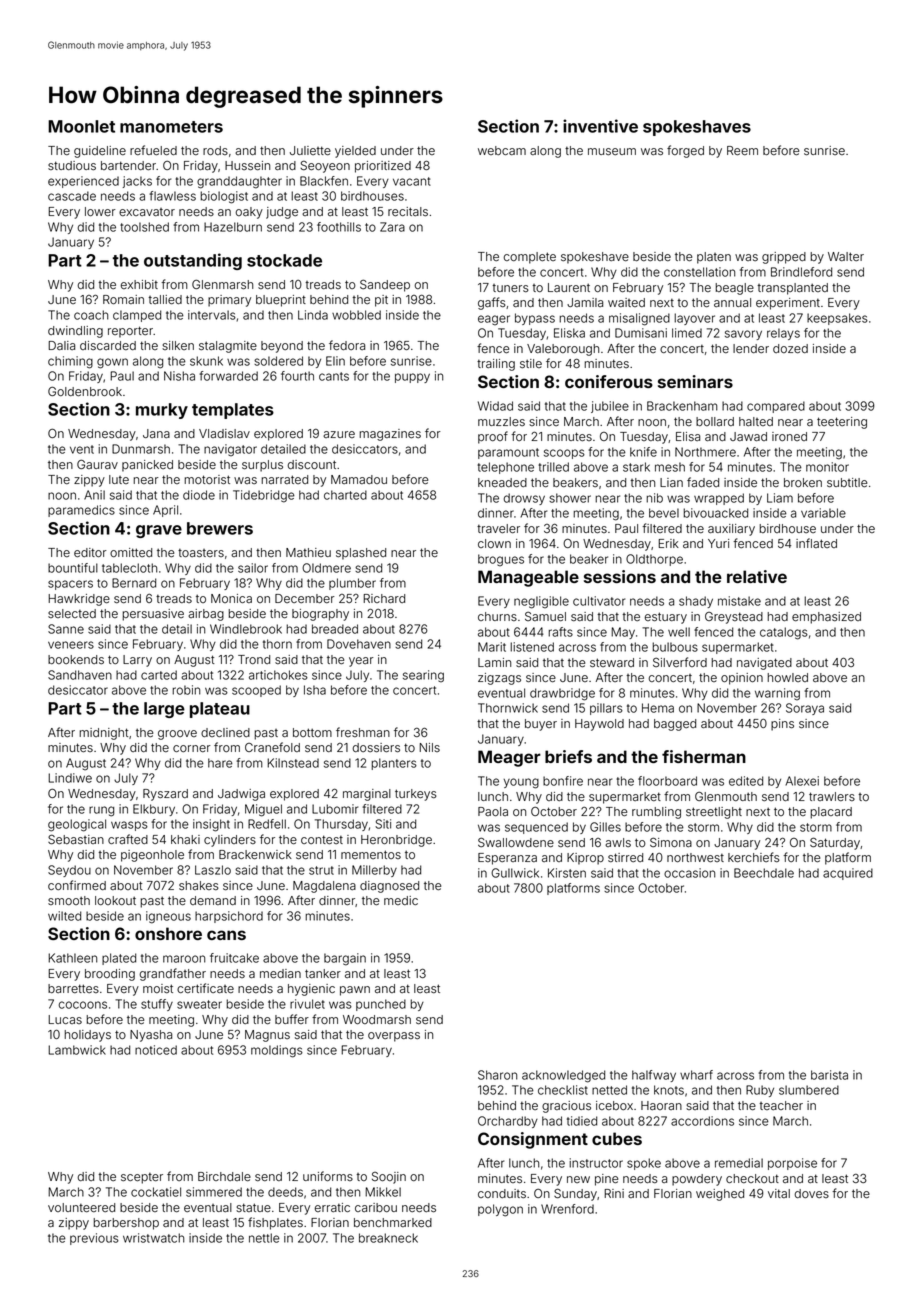 This screenshot has width=924, height=1308. Describe the element at coordinates (502, 150) in the screenshot. I see `webcam` at that location.
